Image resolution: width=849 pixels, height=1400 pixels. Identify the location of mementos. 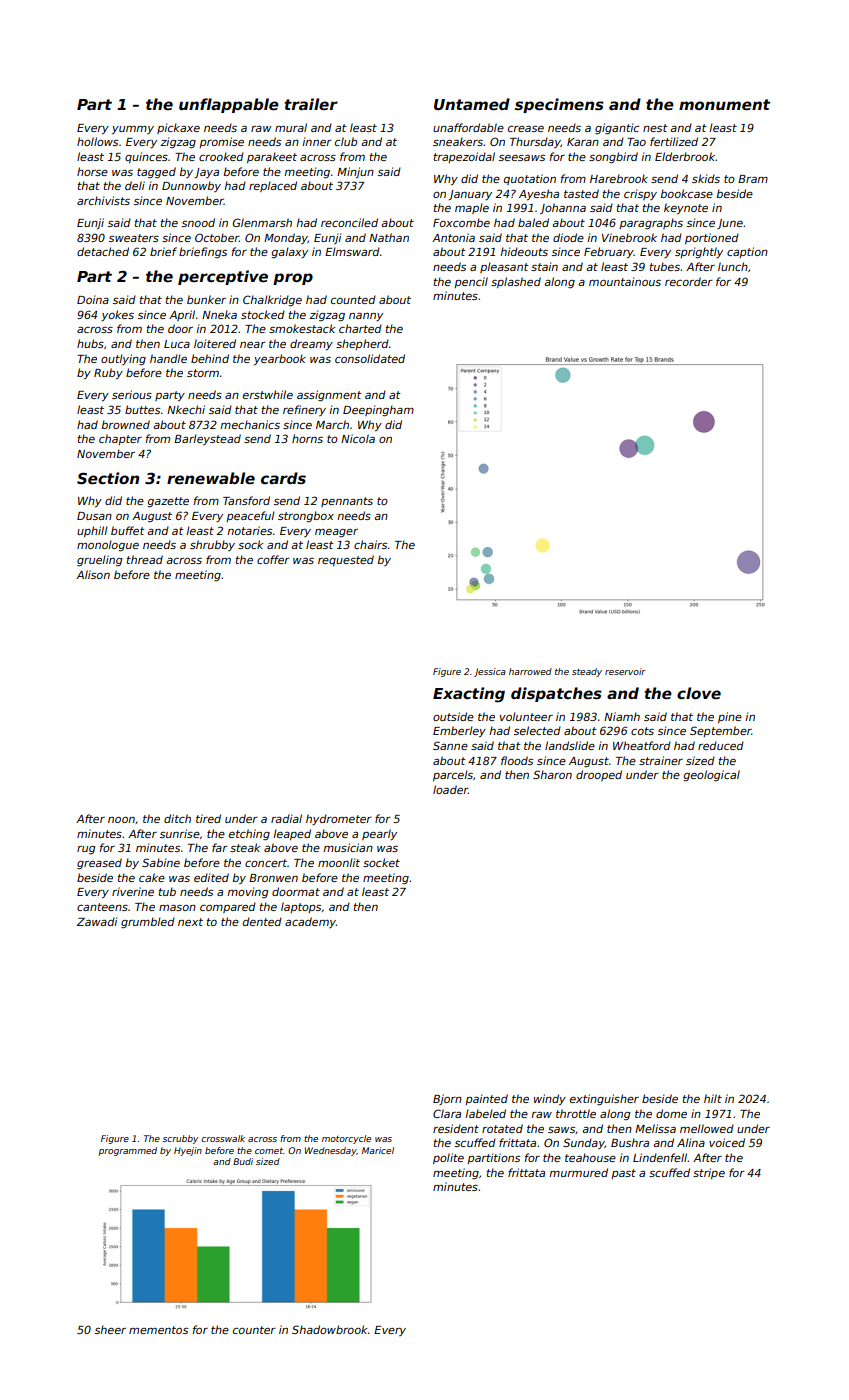
(158, 1330).
